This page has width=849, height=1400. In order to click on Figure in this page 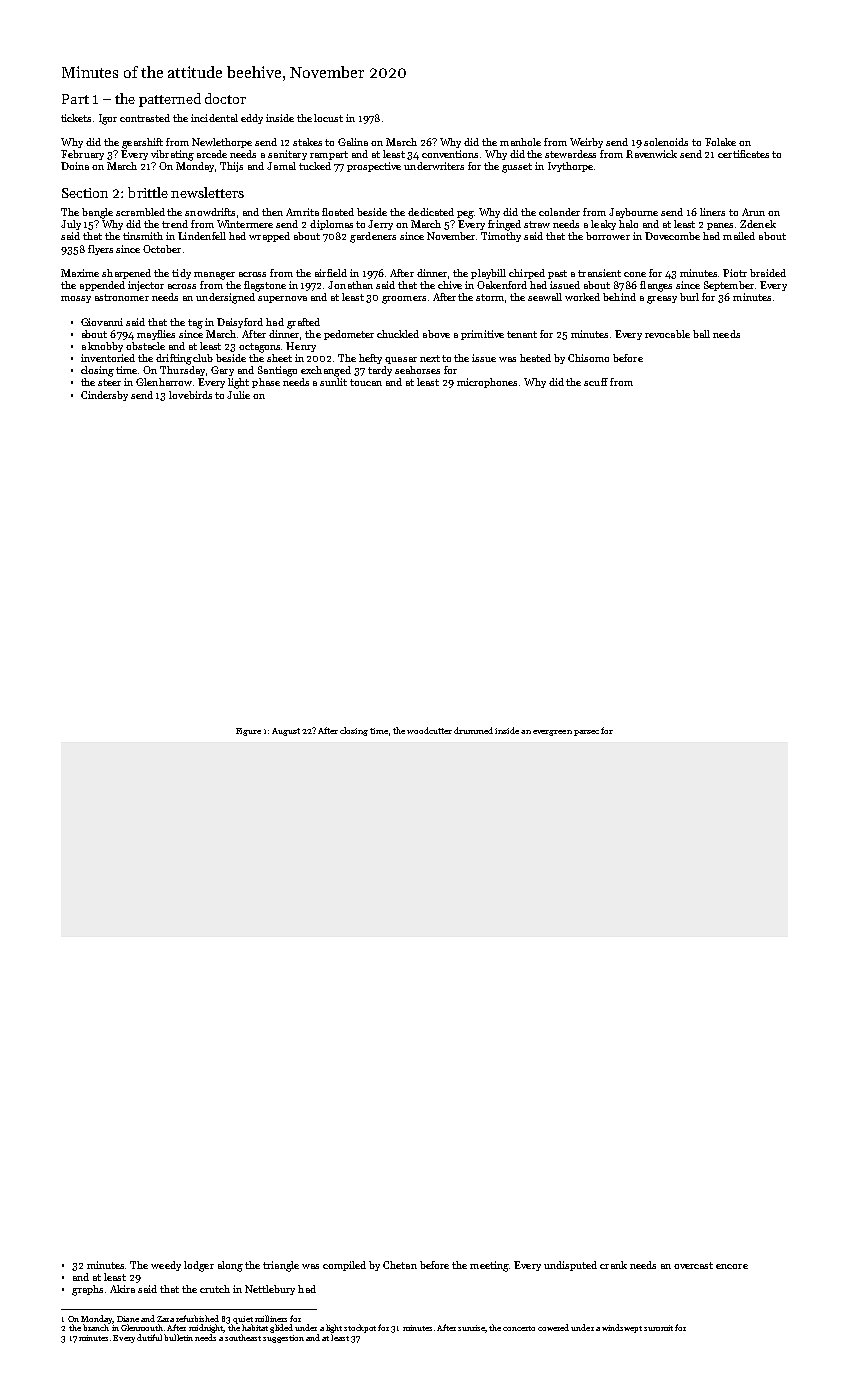, I will do `click(248, 732)`.
